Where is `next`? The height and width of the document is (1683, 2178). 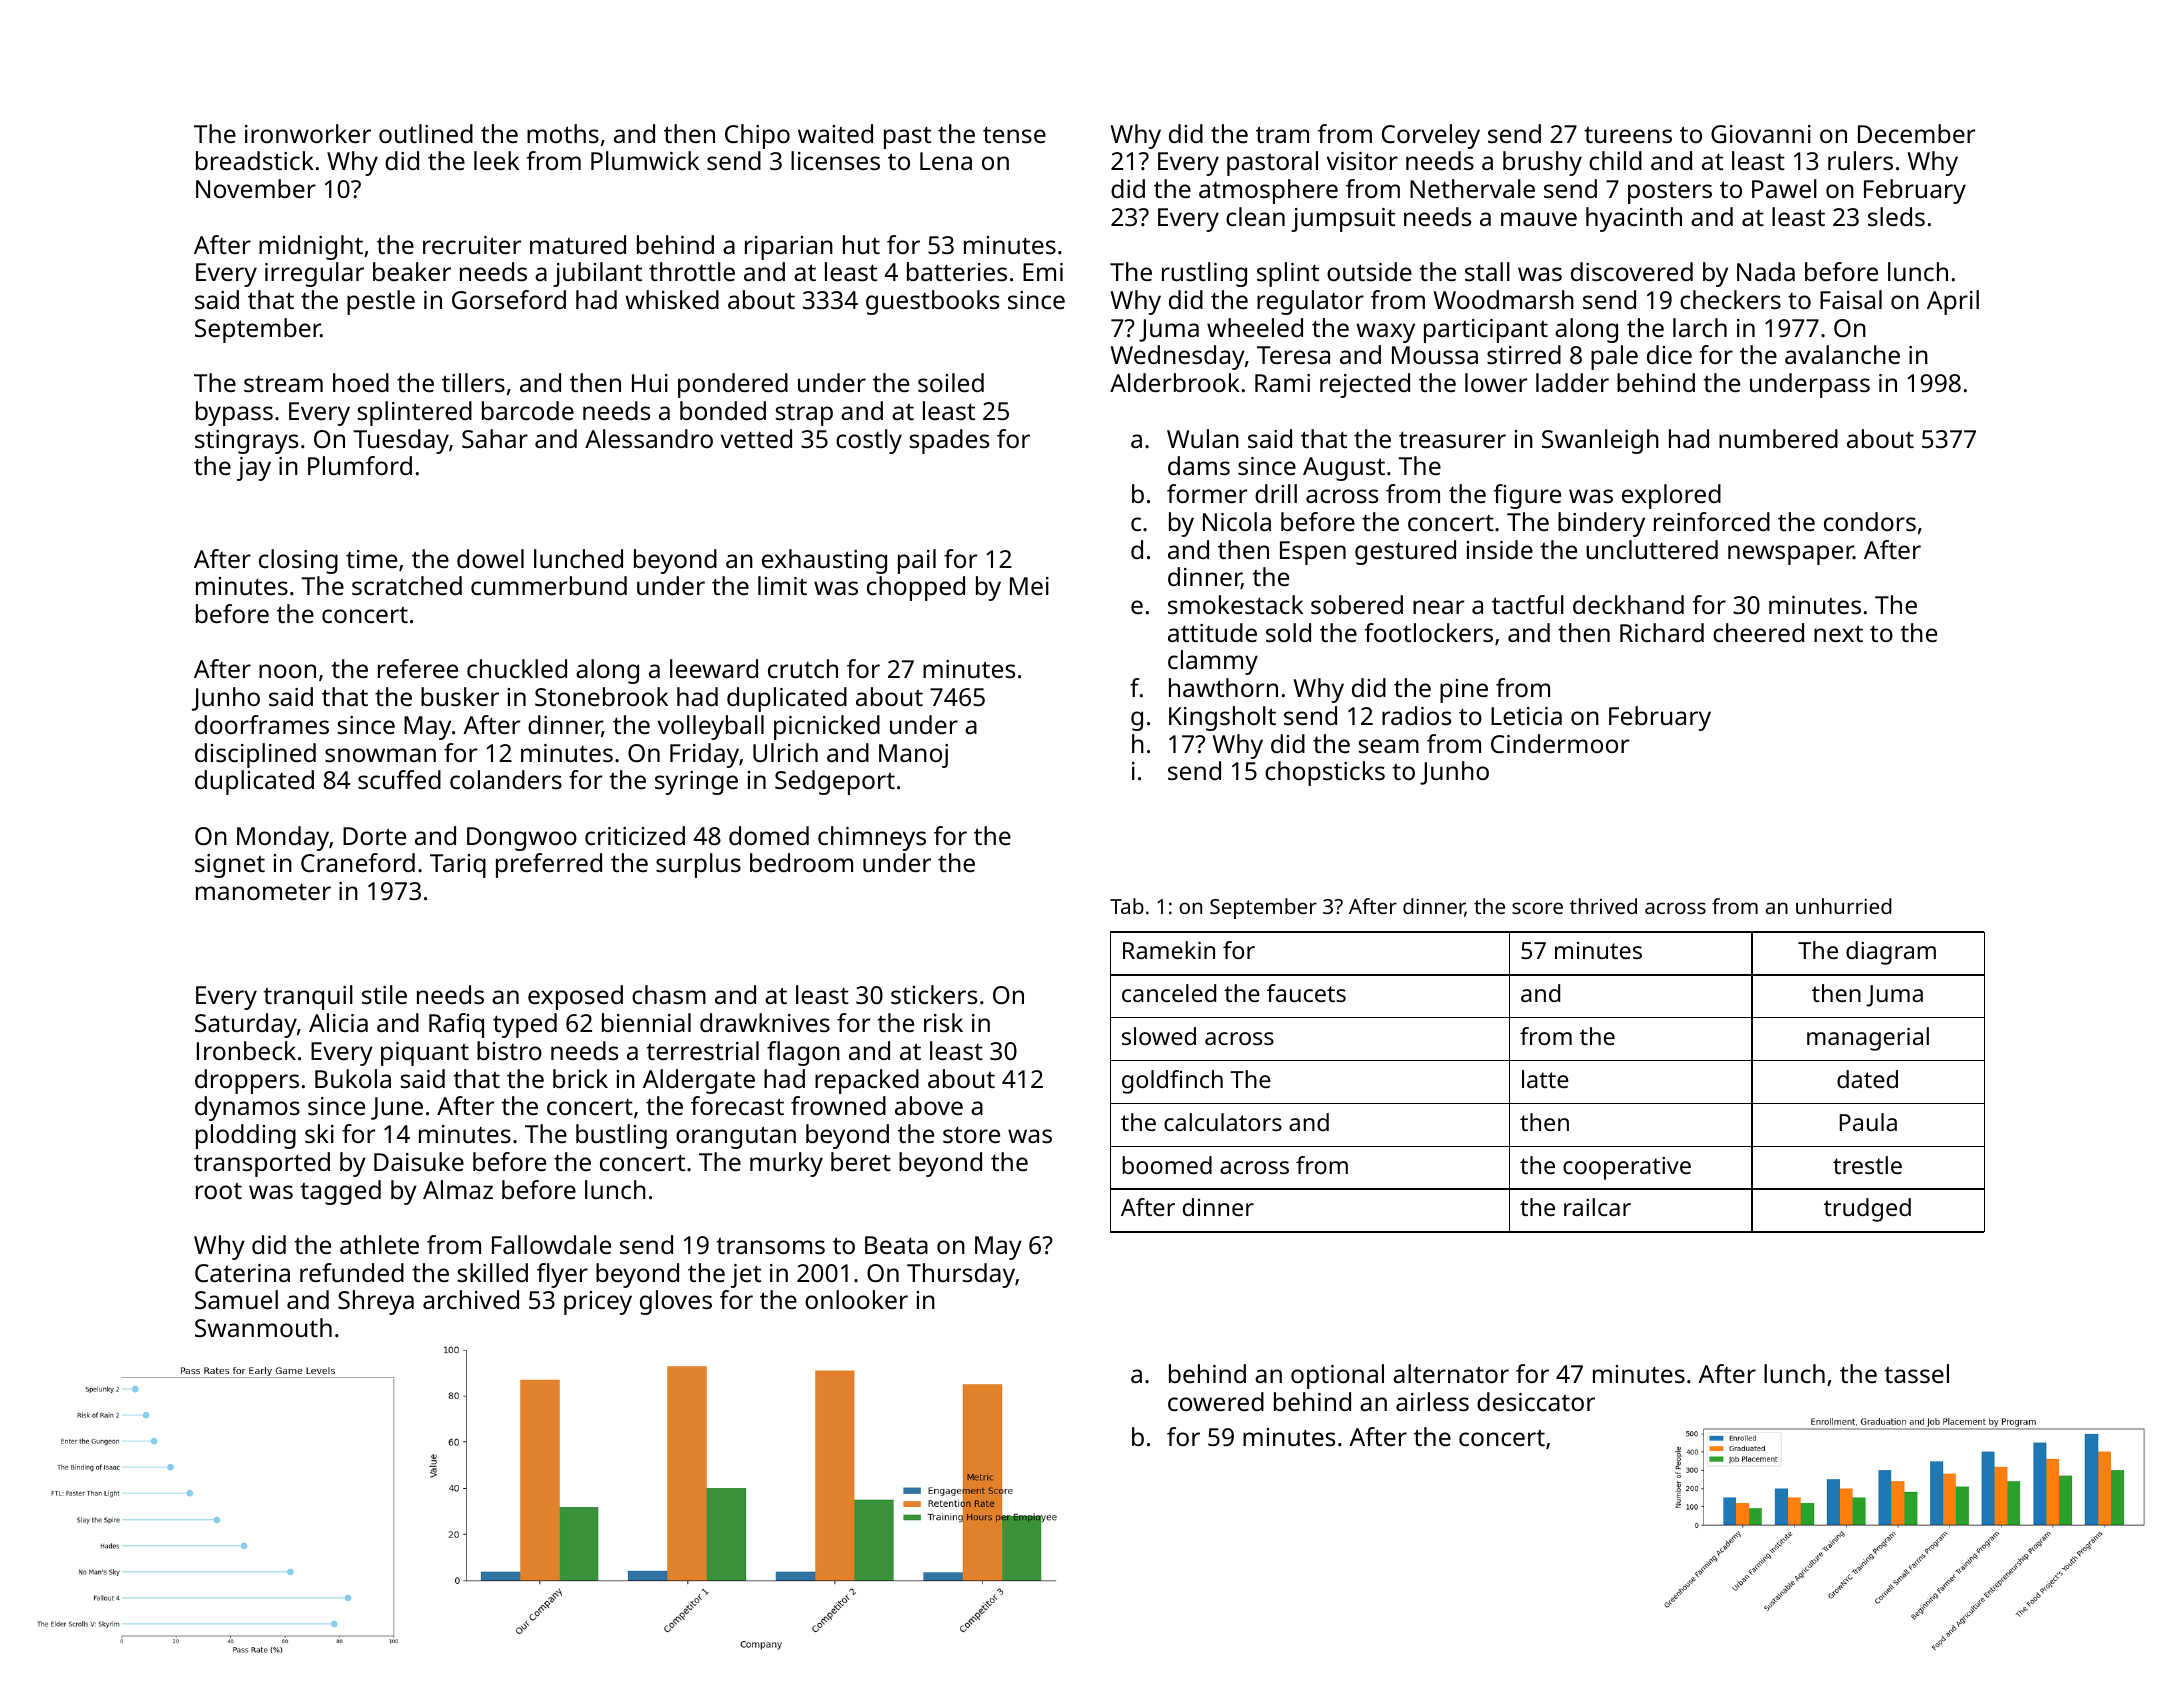 next is located at coordinates (1838, 633).
